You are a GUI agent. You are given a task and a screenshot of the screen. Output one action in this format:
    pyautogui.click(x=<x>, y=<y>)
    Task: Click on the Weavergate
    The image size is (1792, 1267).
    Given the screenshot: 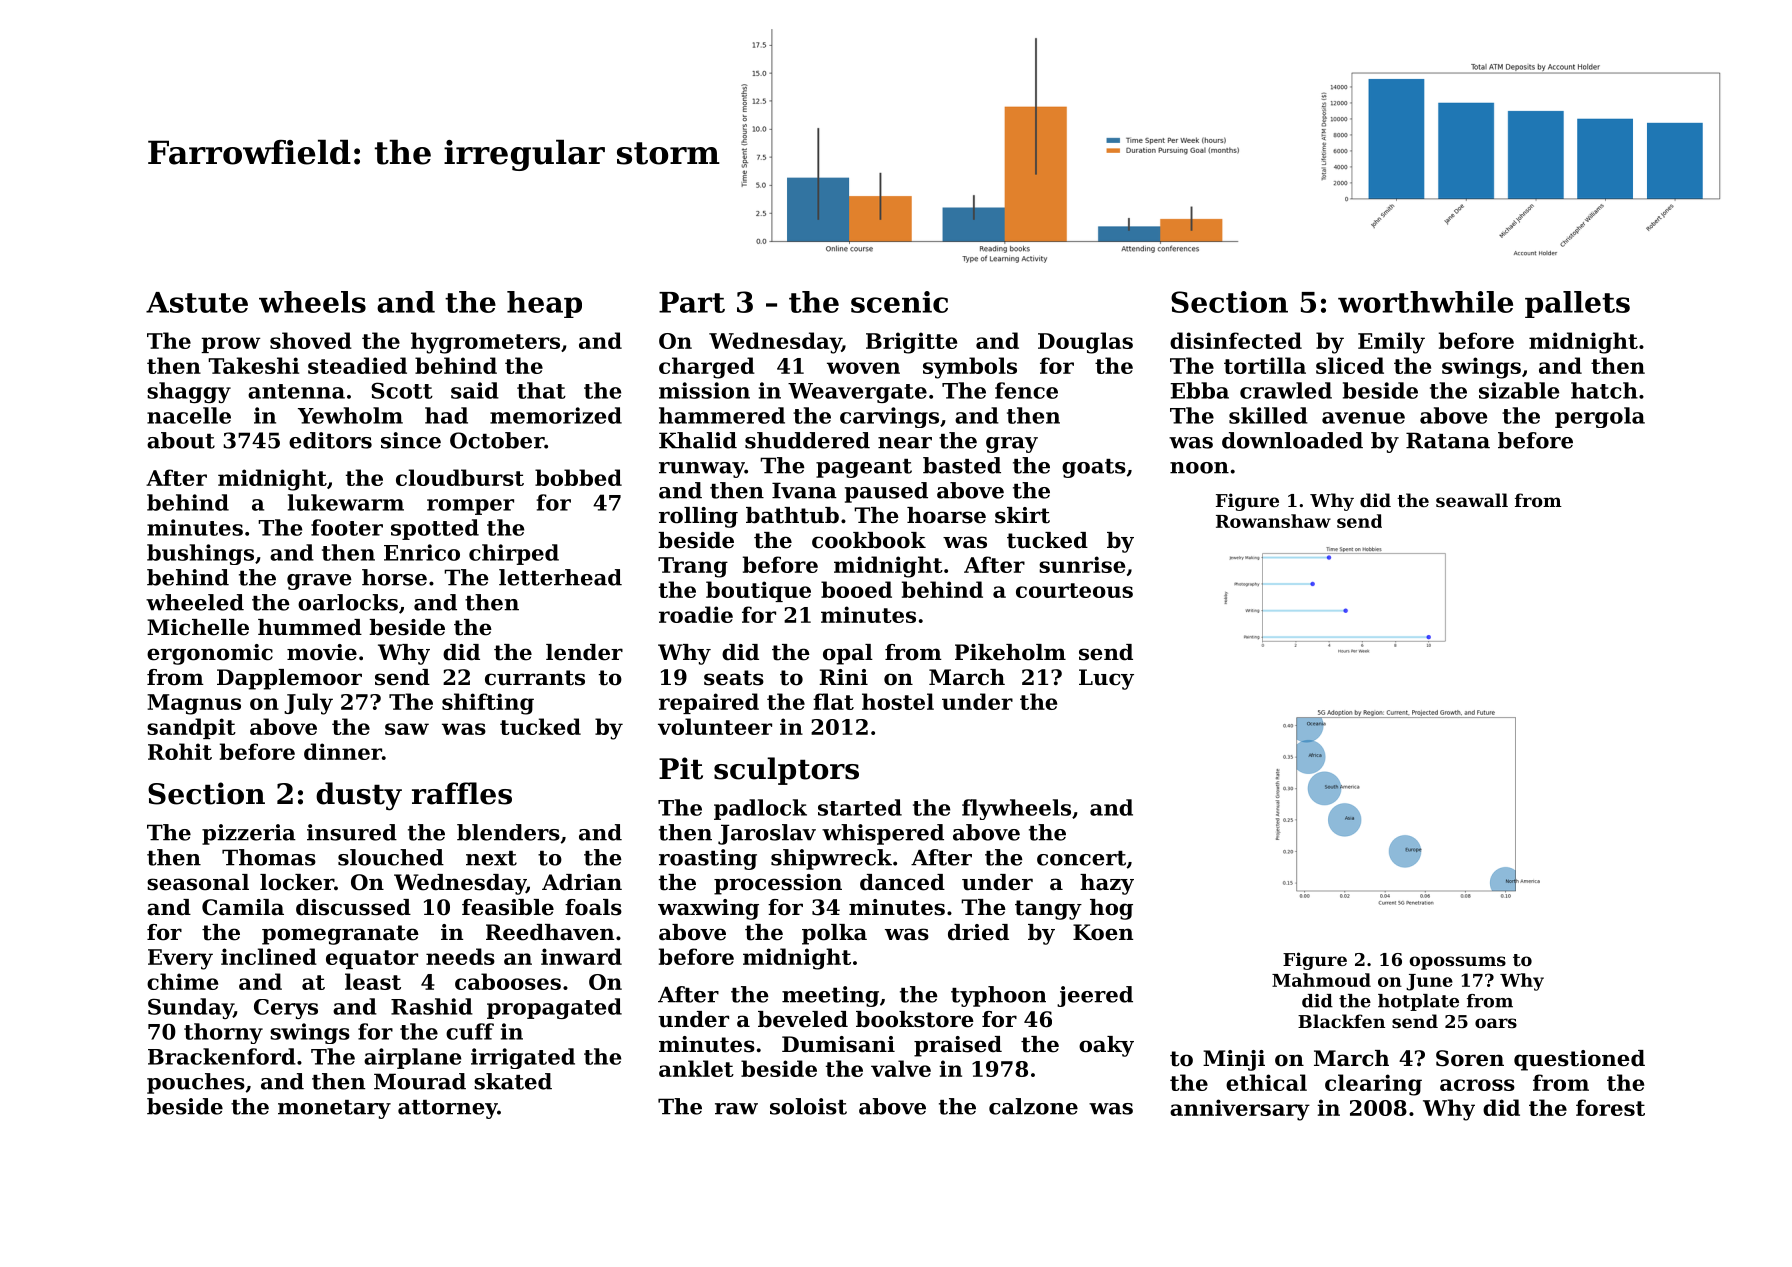 What is the action you would take?
    pyautogui.click(x=857, y=393)
